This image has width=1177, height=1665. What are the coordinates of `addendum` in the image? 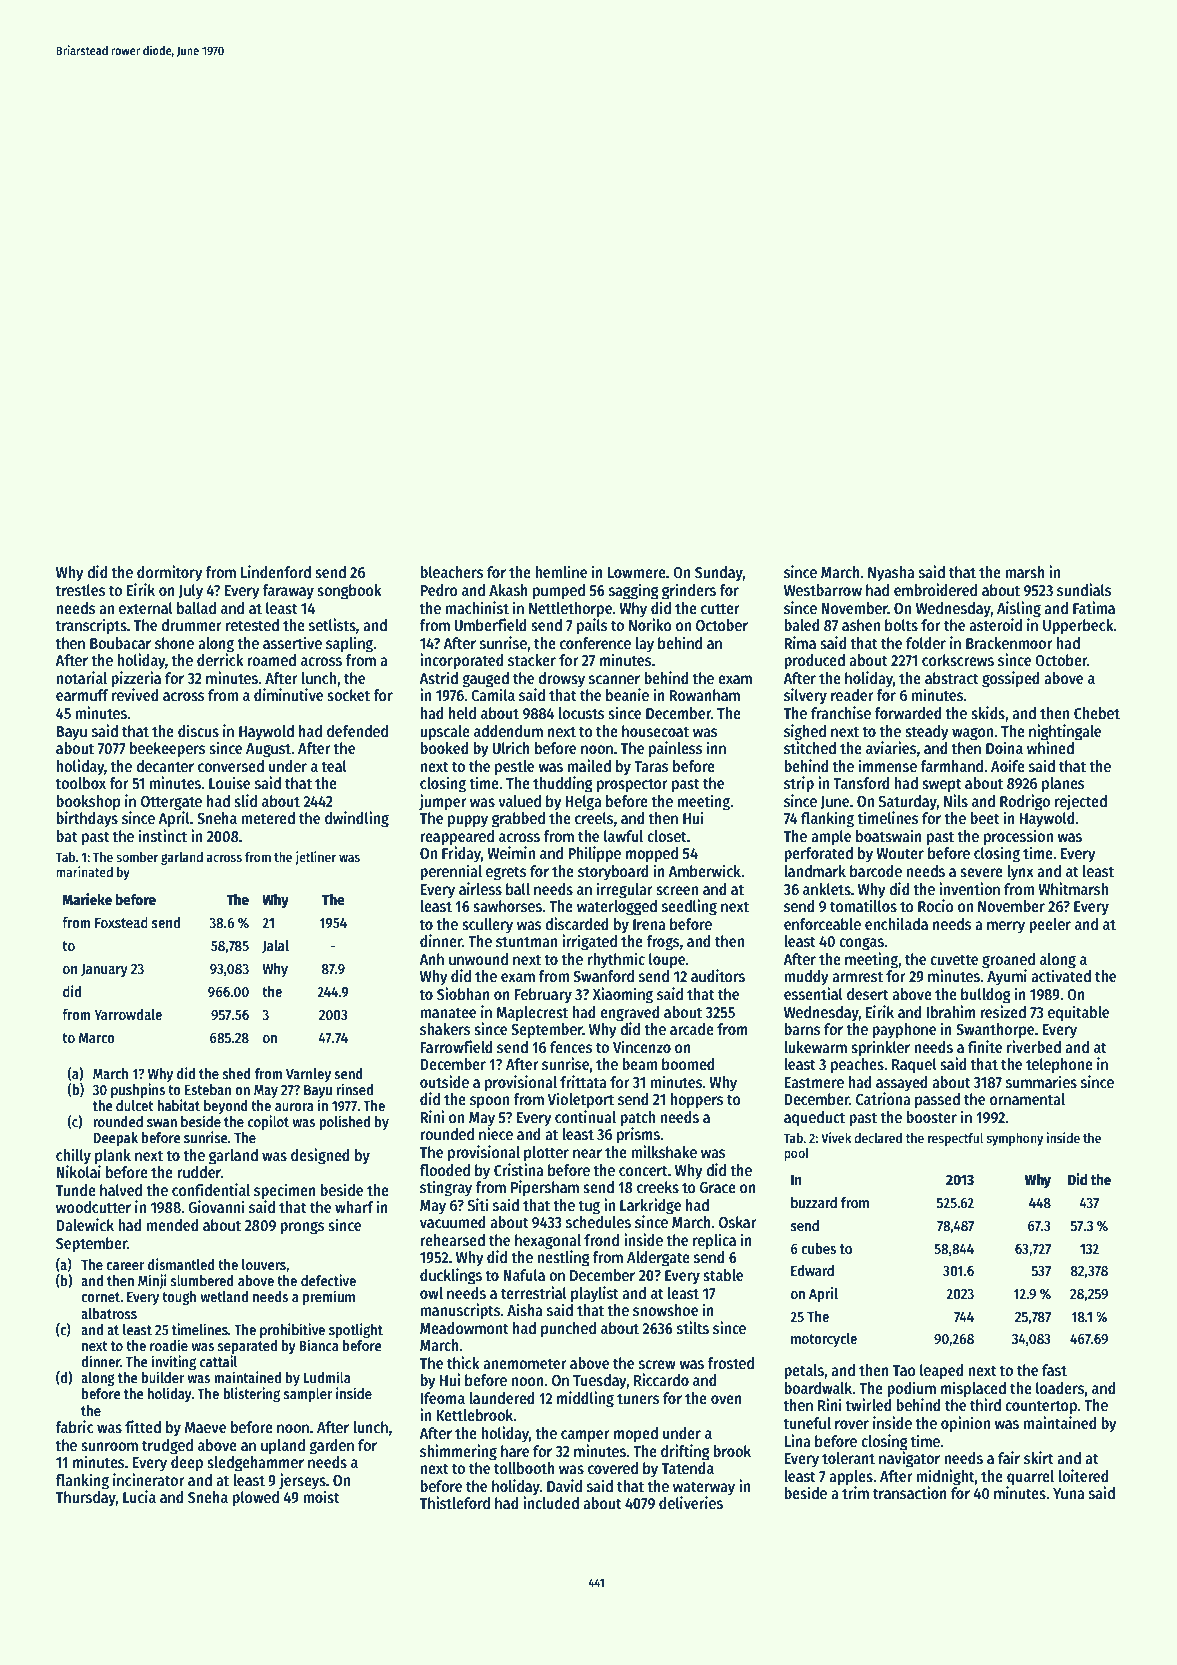 It's located at (508, 731).
